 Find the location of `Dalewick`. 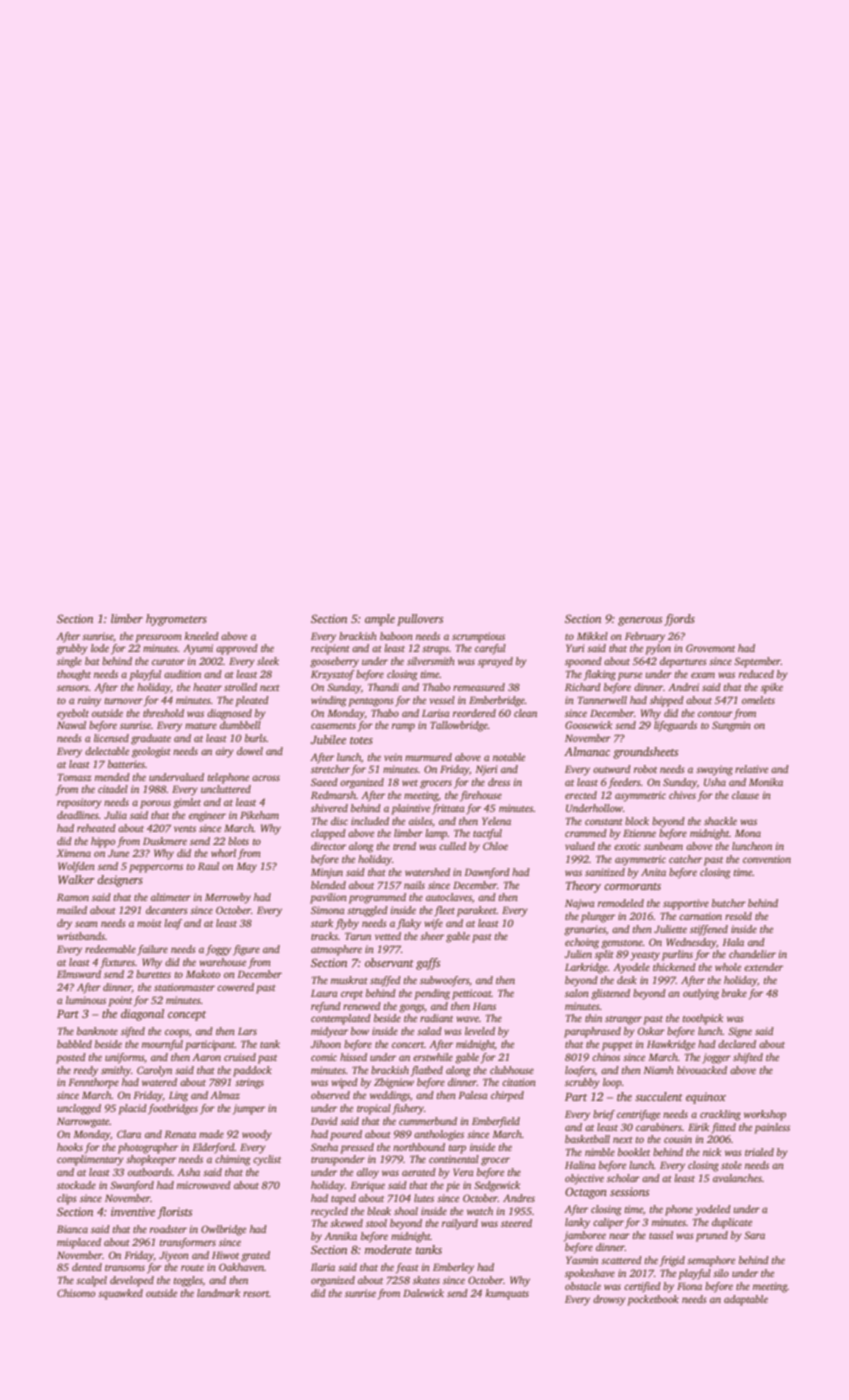

Dalewick is located at coordinates (423, 1293).
